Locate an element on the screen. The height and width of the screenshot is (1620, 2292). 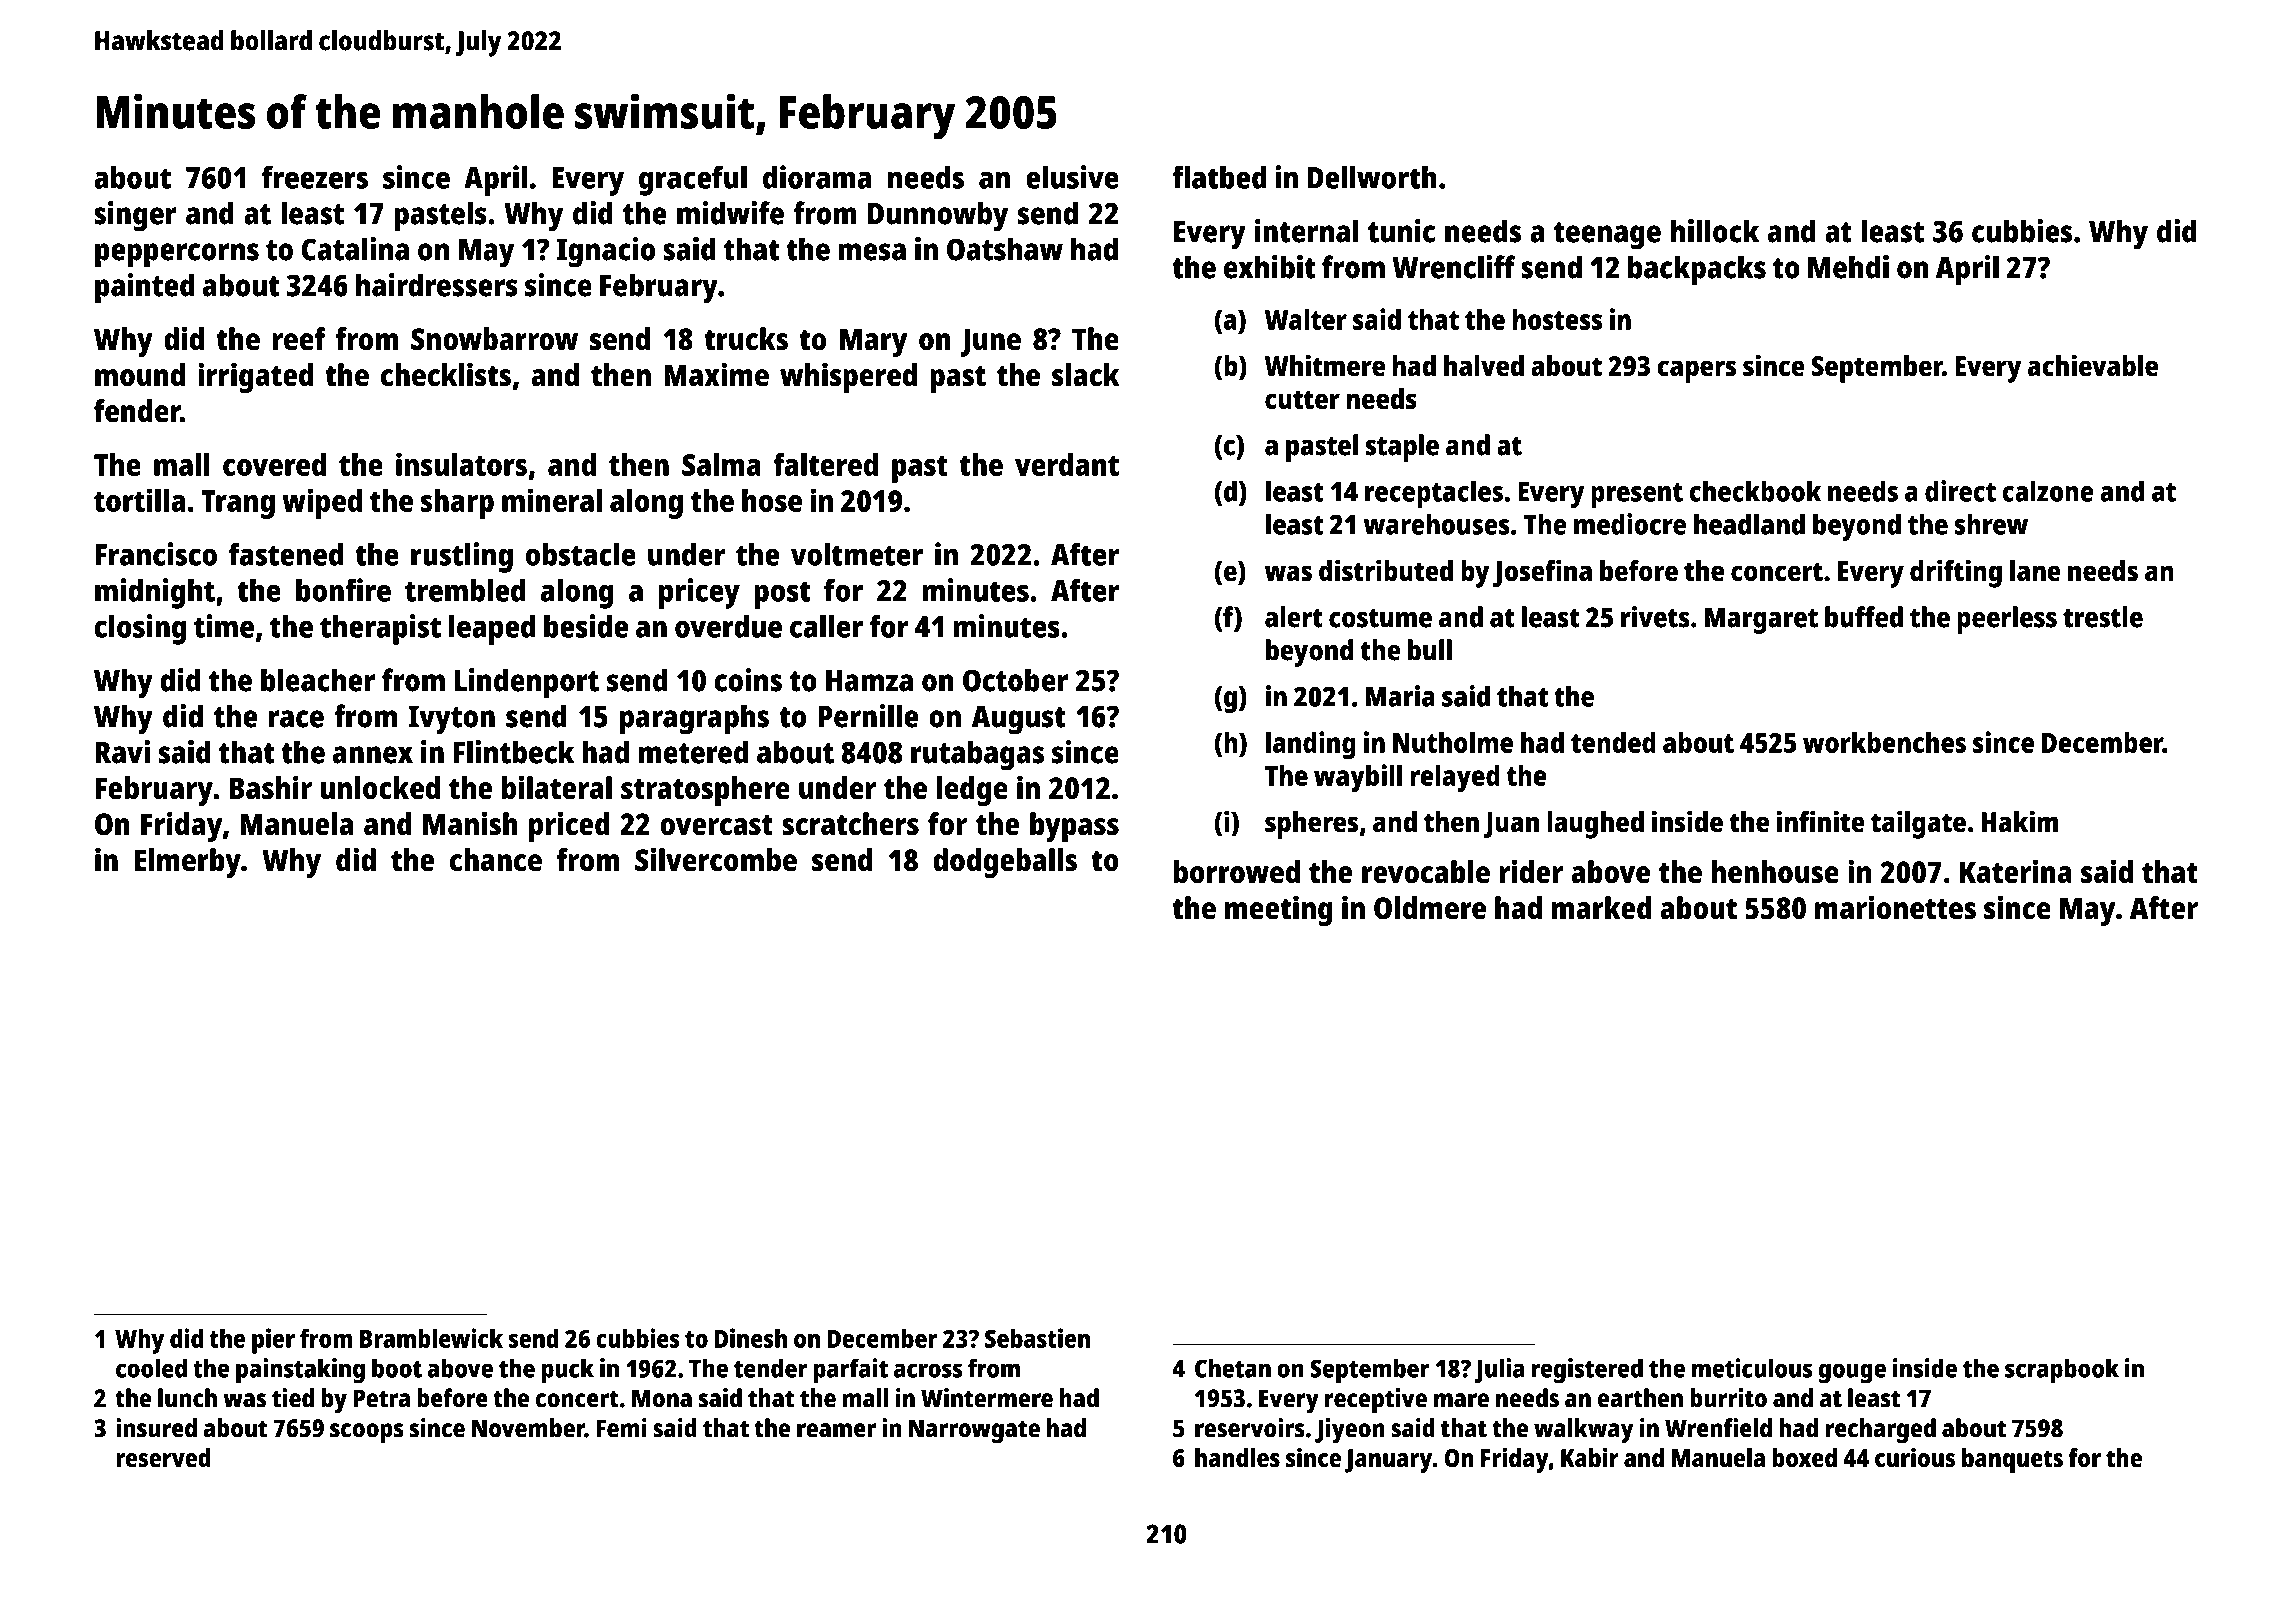
unlocked is located at coordinates (380, 788).
